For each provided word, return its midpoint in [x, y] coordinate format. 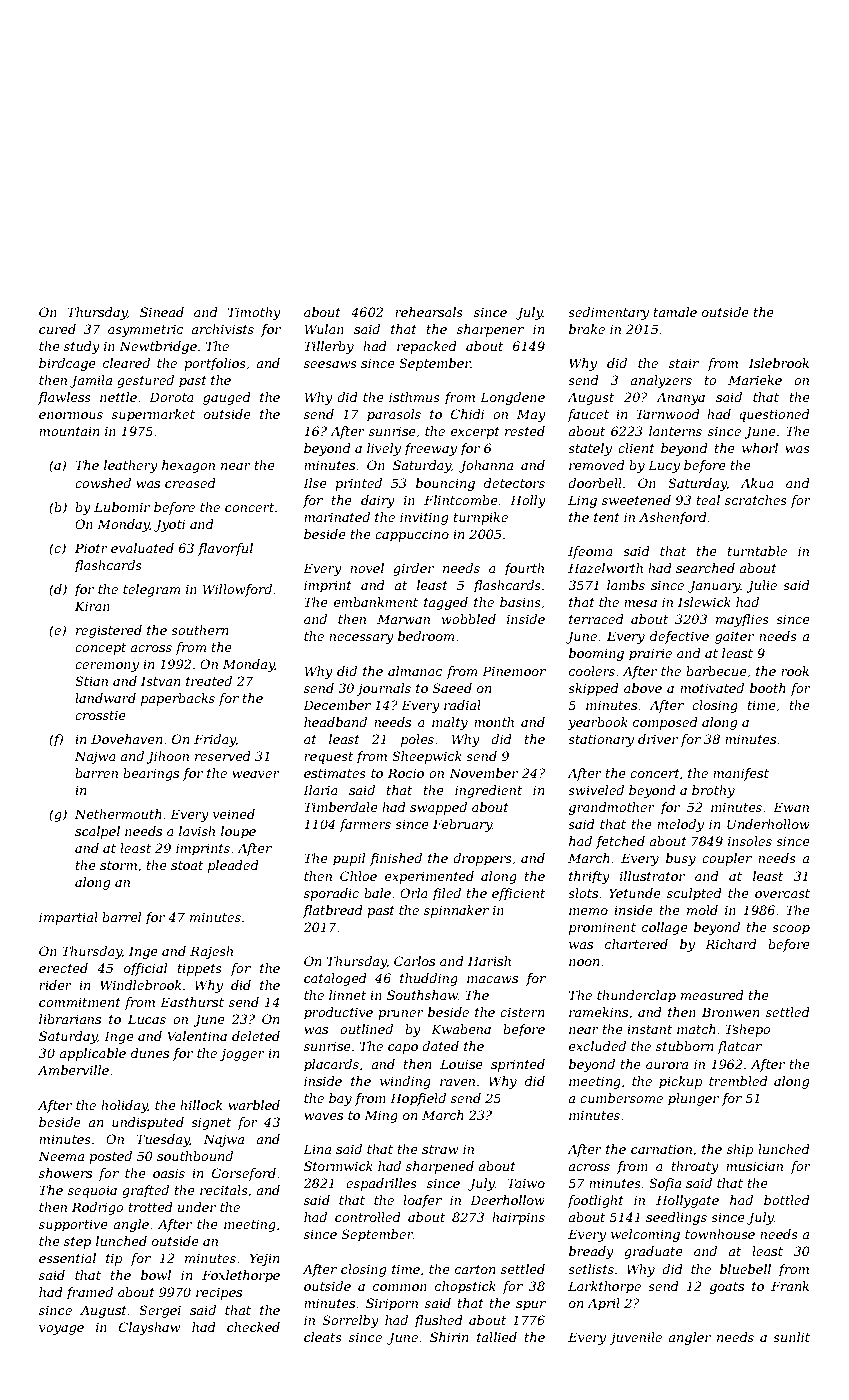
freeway [430, 449]
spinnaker [456, 911]
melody [680, 825]
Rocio [406, 773]
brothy [713, 791]
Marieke [755, 380]
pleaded [233, 866]
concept [100, 649]
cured [57, 329]
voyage [61, 1330]
